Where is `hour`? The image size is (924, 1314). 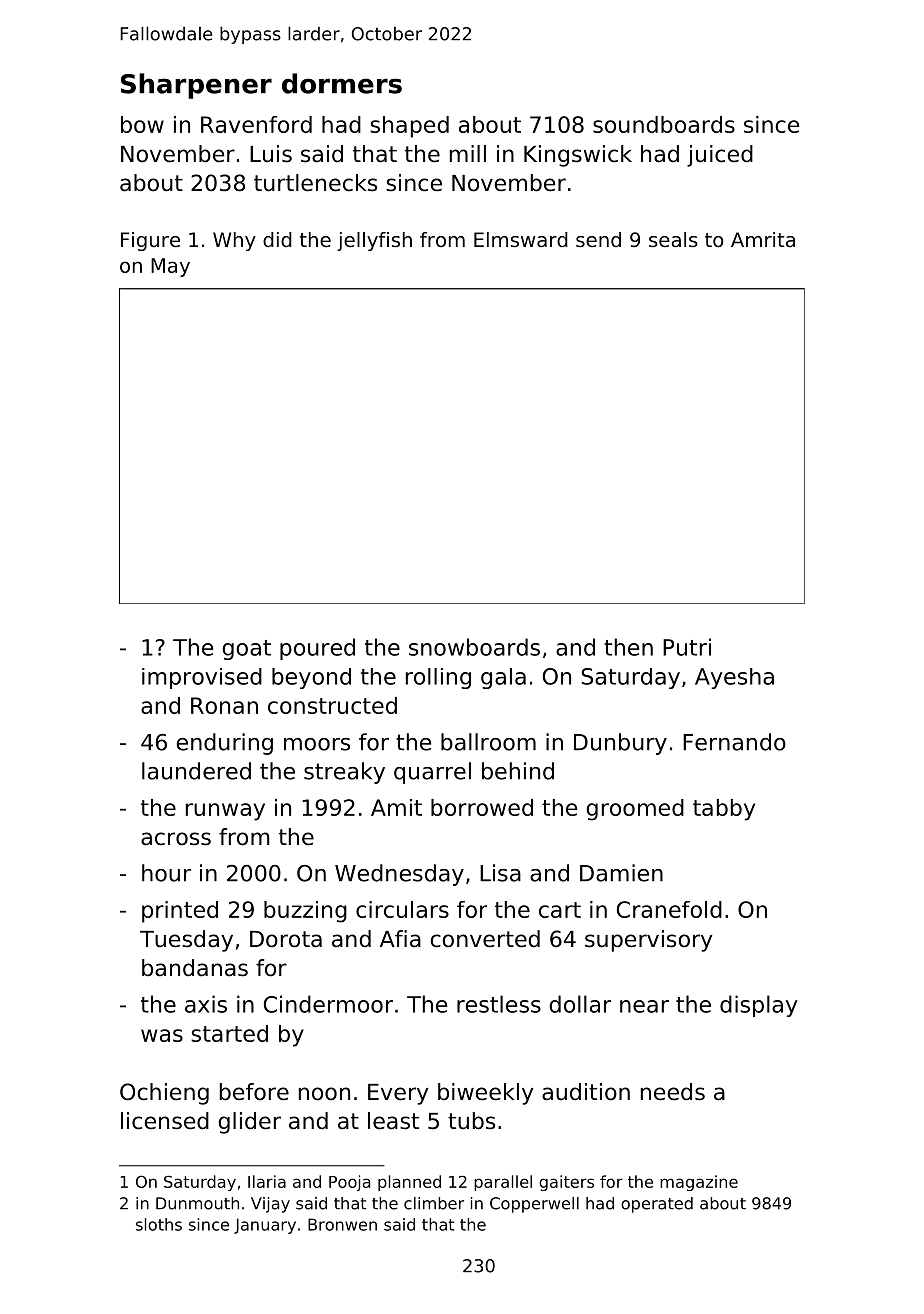
hour is located at coordinates (166, 873).
